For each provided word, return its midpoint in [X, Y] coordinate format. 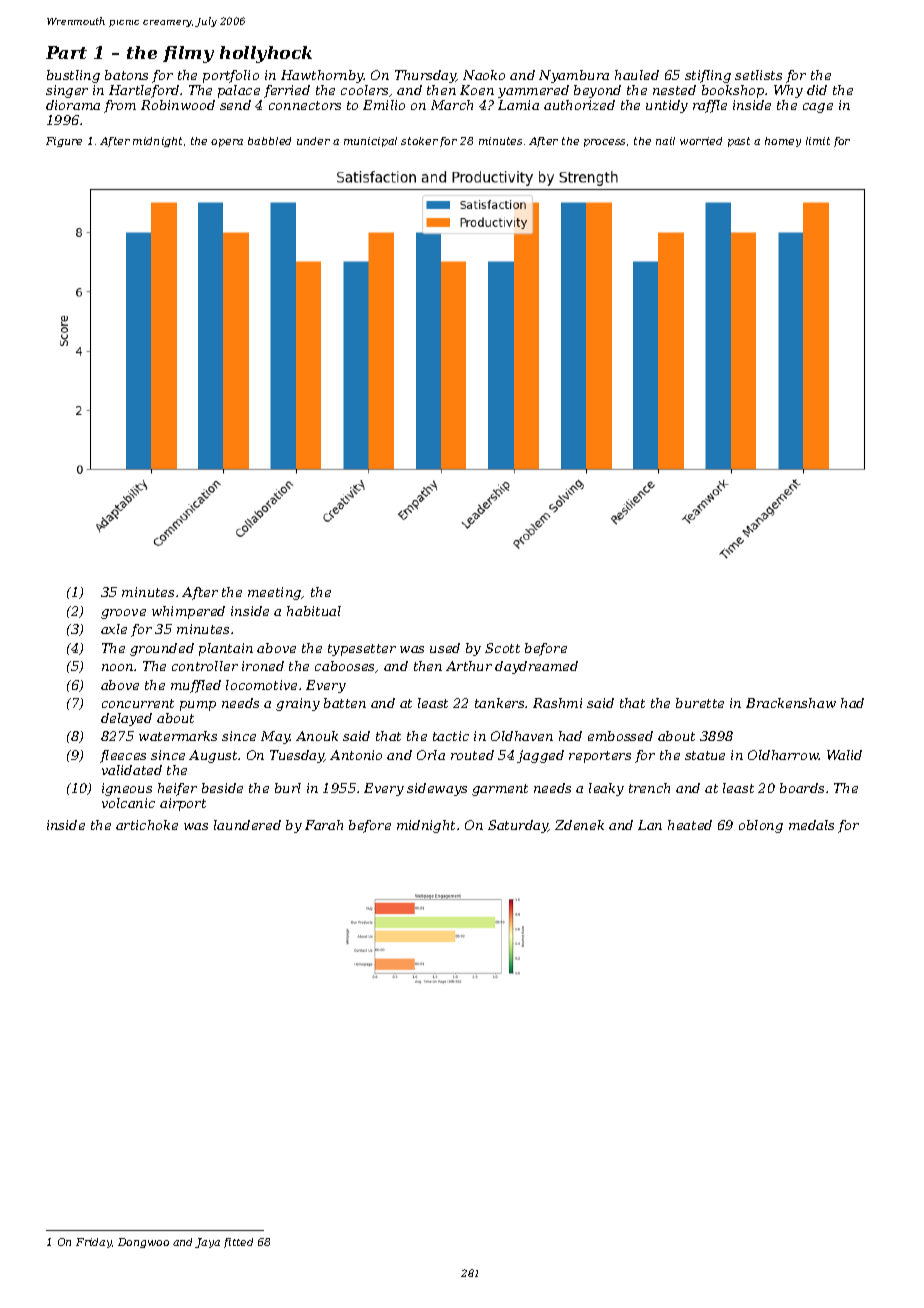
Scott [502, 648]
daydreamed [536, 667]
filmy [188, 54]
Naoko [484, 75]
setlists [758, 75]
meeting [275, 593]
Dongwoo [143, 1243]
